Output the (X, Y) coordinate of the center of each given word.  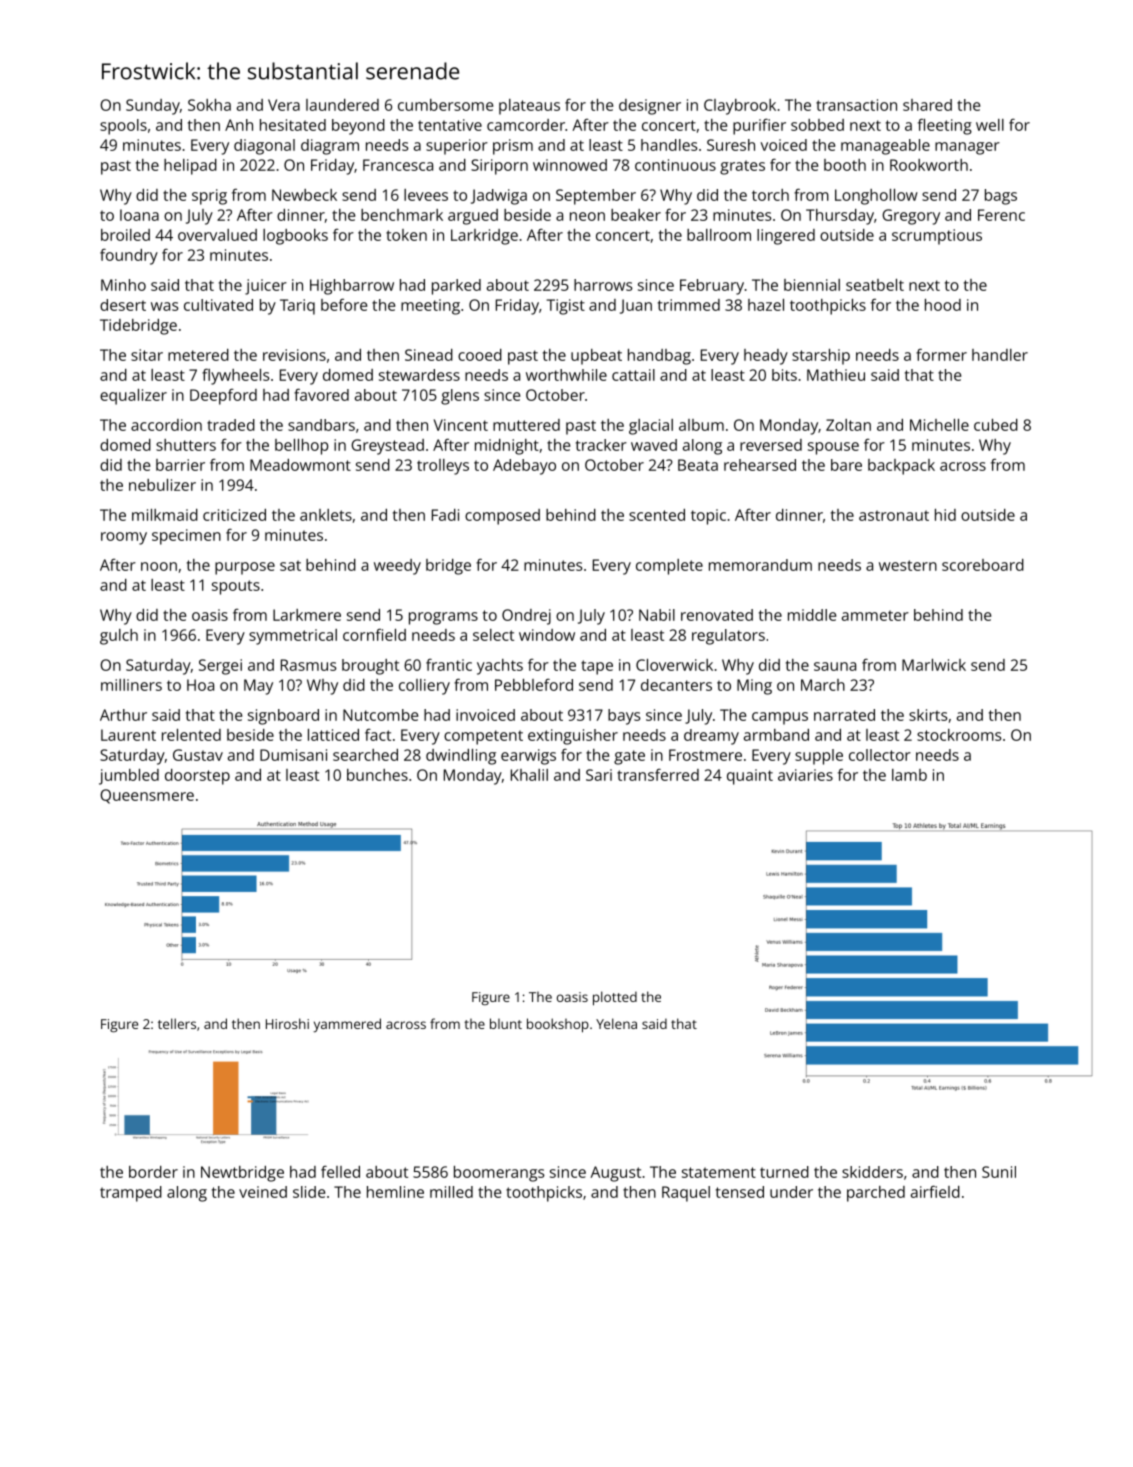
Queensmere (147, 796)
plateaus (529, 107)
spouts (236, 587)
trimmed (689, 305)
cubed (996, 425)
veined (263, 1192)
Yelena (616, 1023)
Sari (599, 775)
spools (123, 127)
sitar (147, 355)
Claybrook (740, 107)
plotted (615, 998)
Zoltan (848, 425)
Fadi (445, 515)
